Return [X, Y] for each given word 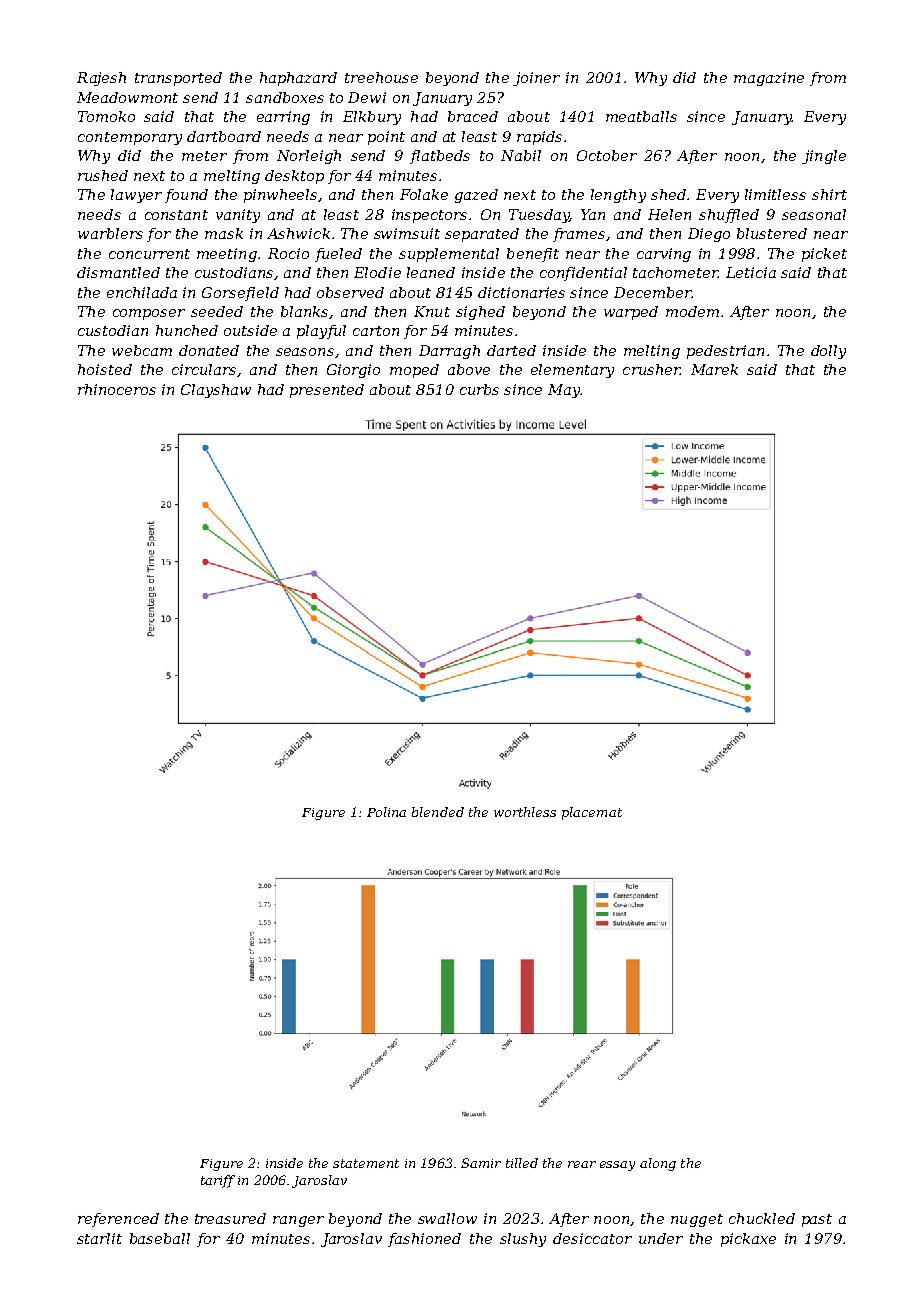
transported [178, 79]
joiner [536, 79]
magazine [769, 79]
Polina [386, 812]
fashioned [424, 1240]
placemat [592, 813]
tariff [218, 1181]
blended [438, 812]
